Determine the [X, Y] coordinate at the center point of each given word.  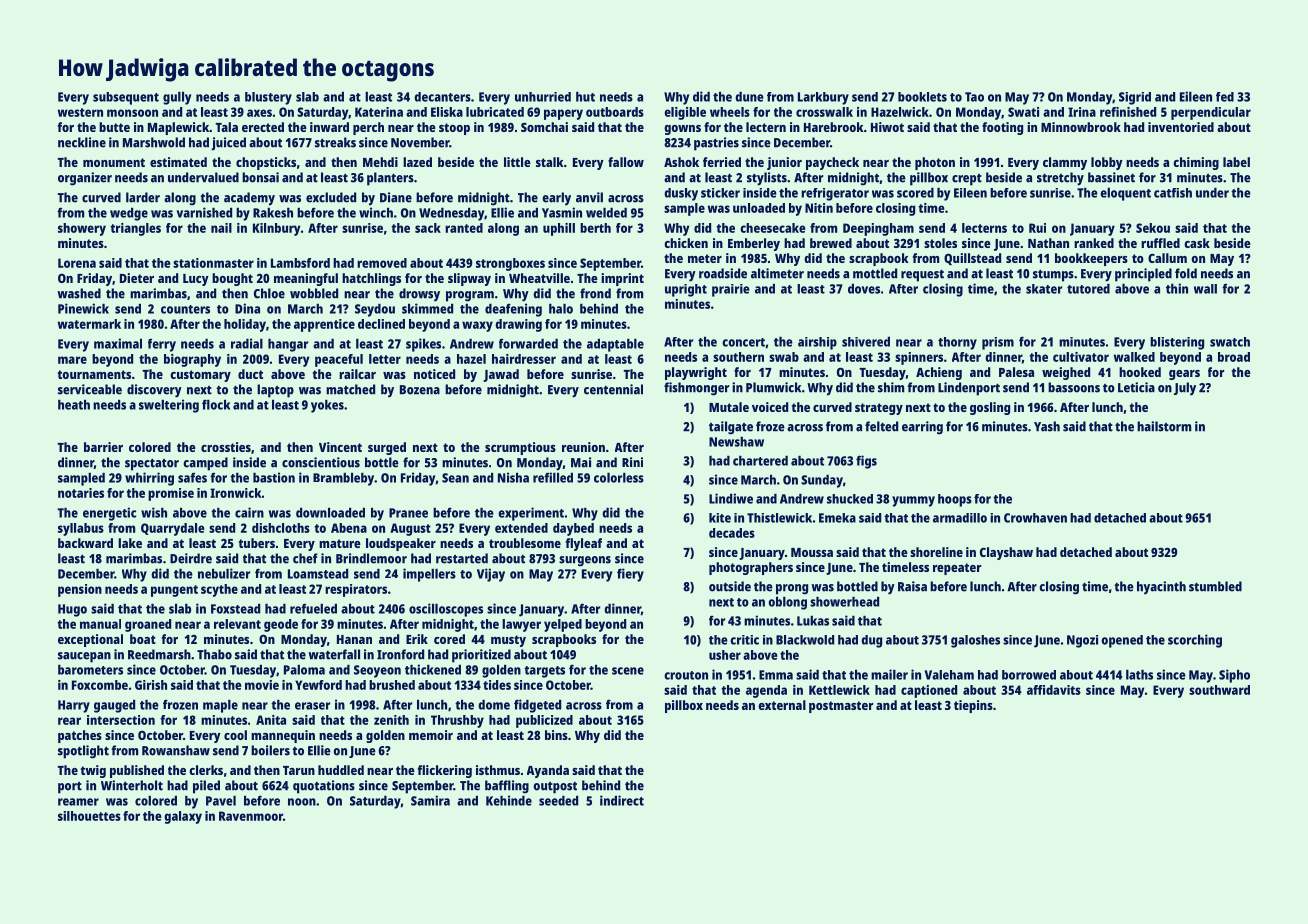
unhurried [543, 97]
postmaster [841, 707]
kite [720, 518]
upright [686, 290]
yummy [913, 501]
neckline [82, 142]
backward [85, 543]
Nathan [1048, 243]
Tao [974, 97]
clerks [206, 770]
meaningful [306, 279]
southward [1219, 690]
